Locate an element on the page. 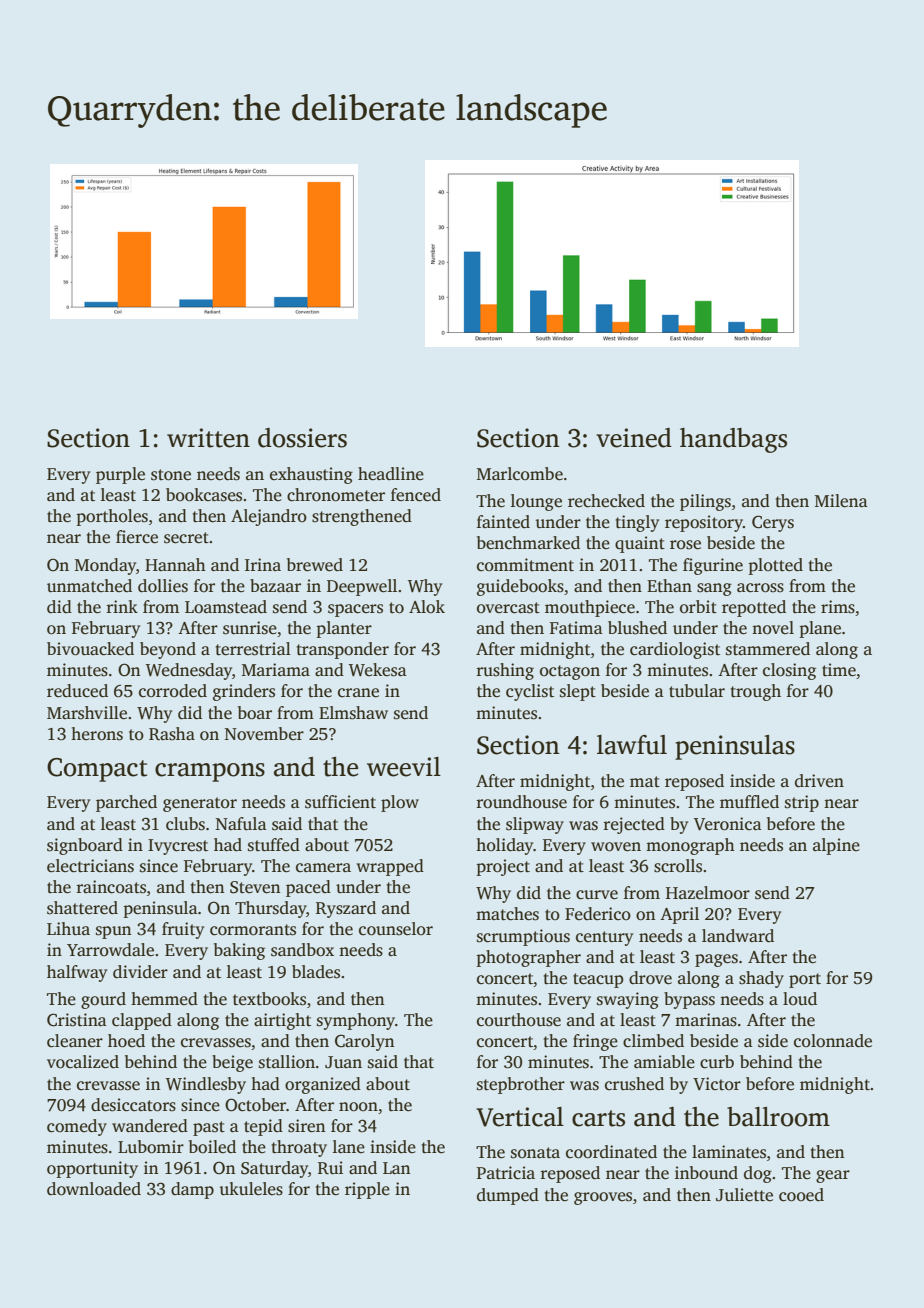 The image size is (924, 1308). time is located at coordinates (839, 670).
